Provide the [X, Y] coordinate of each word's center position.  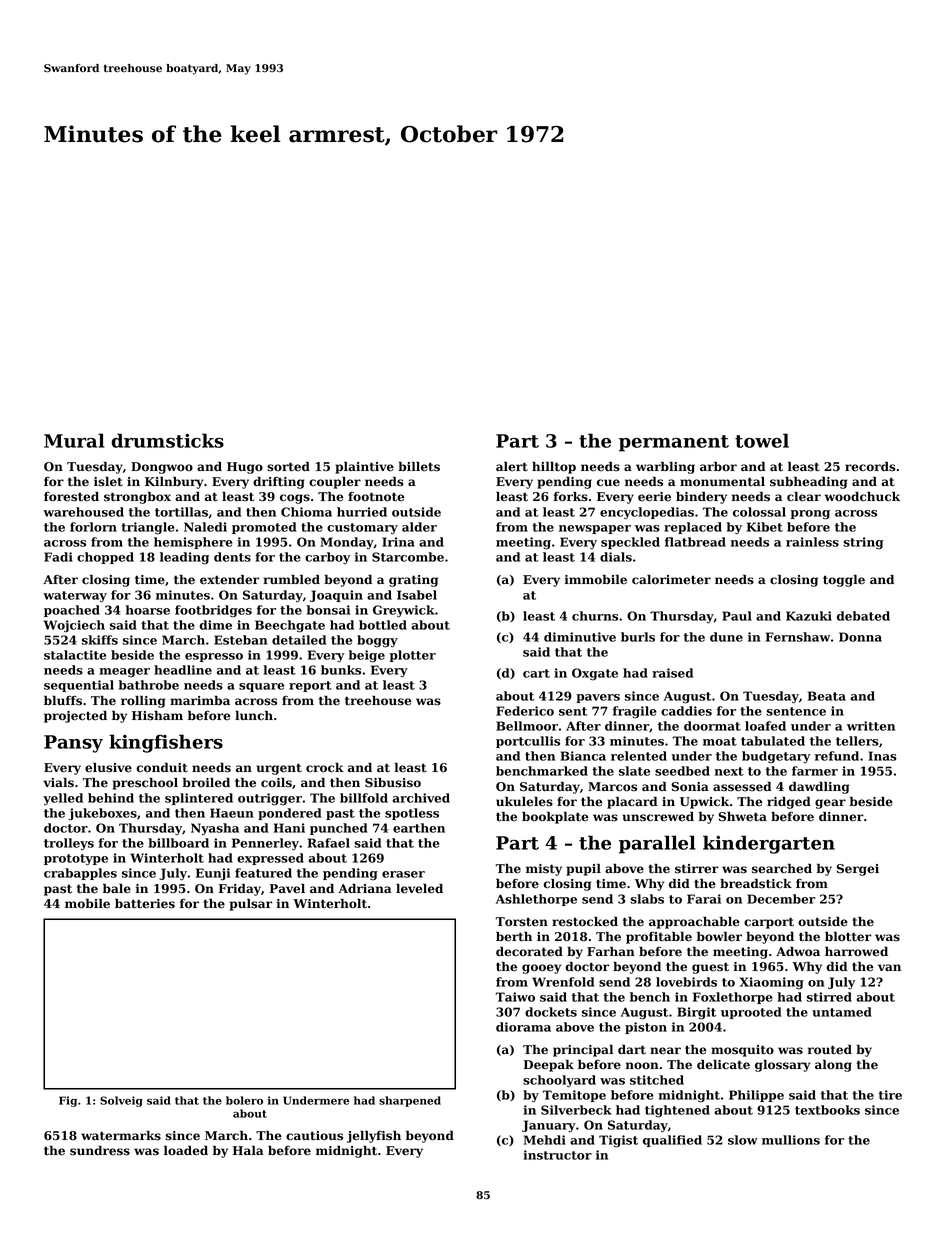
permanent [674, 443]
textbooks [827, 1110]
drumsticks [167, 440]
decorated [529, 951]
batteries [145, 904]
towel [762, 440]
